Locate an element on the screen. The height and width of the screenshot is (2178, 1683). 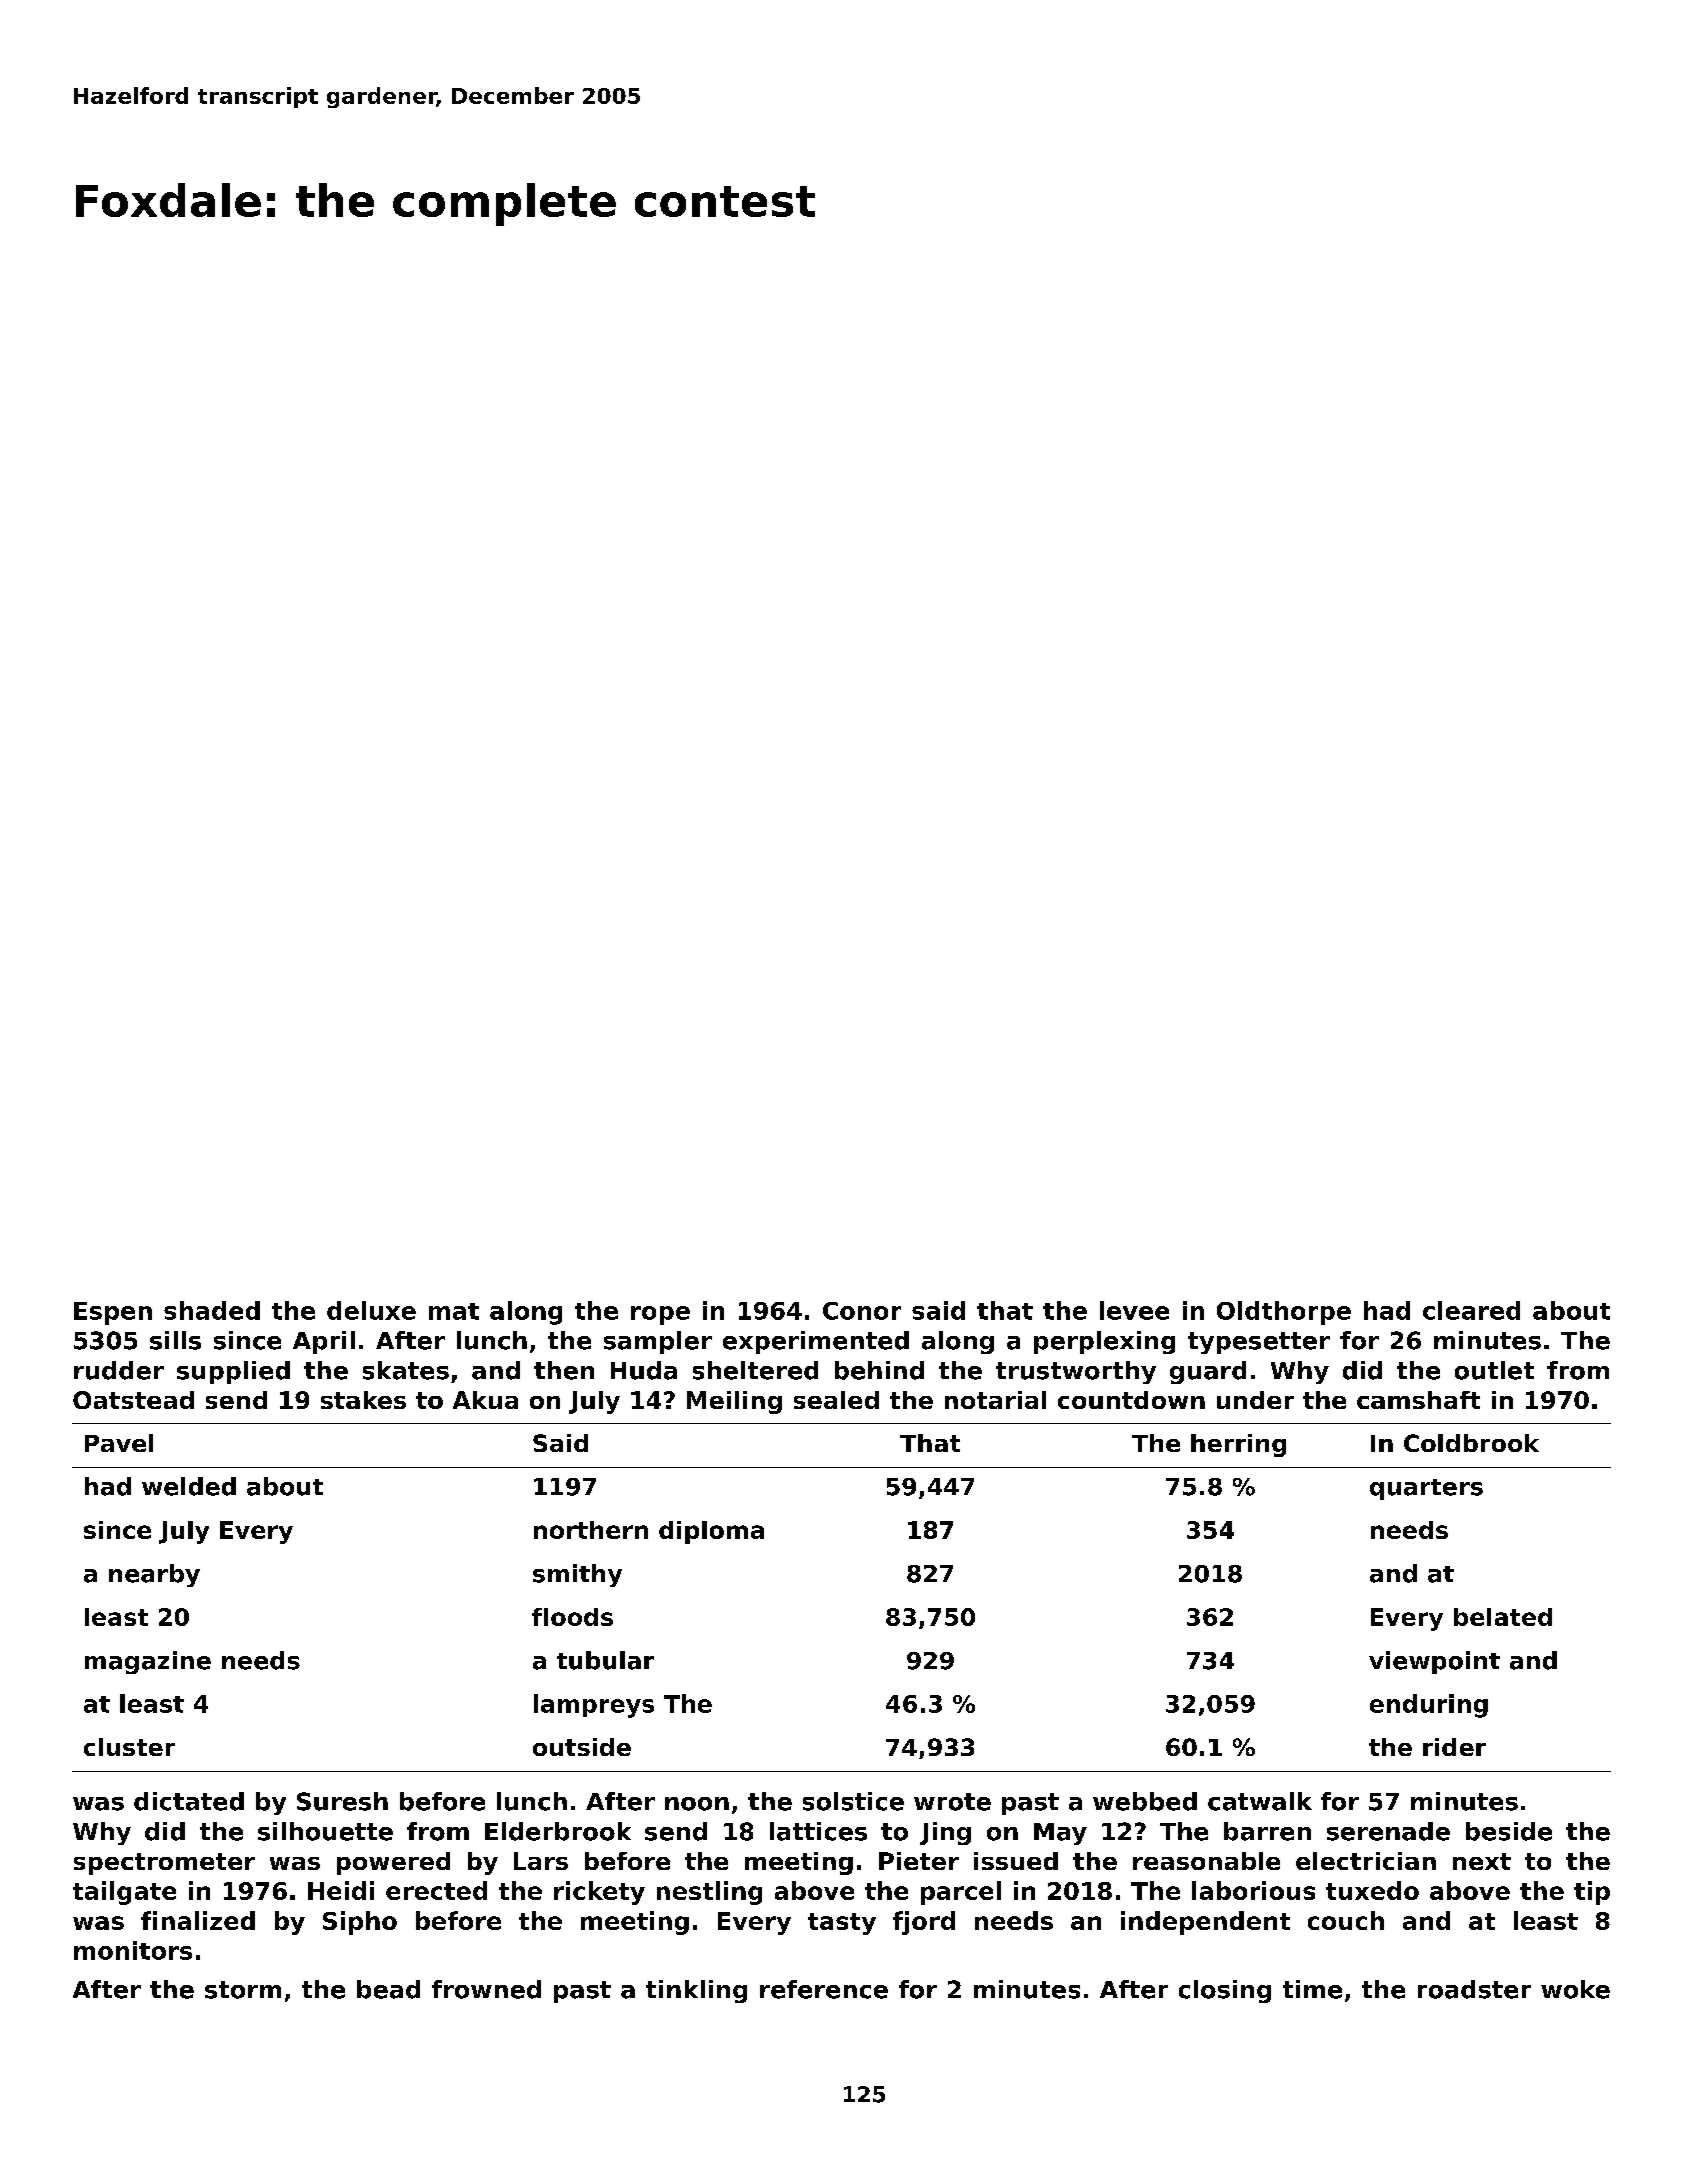
experimented is located at coordinates (816, 1342).
